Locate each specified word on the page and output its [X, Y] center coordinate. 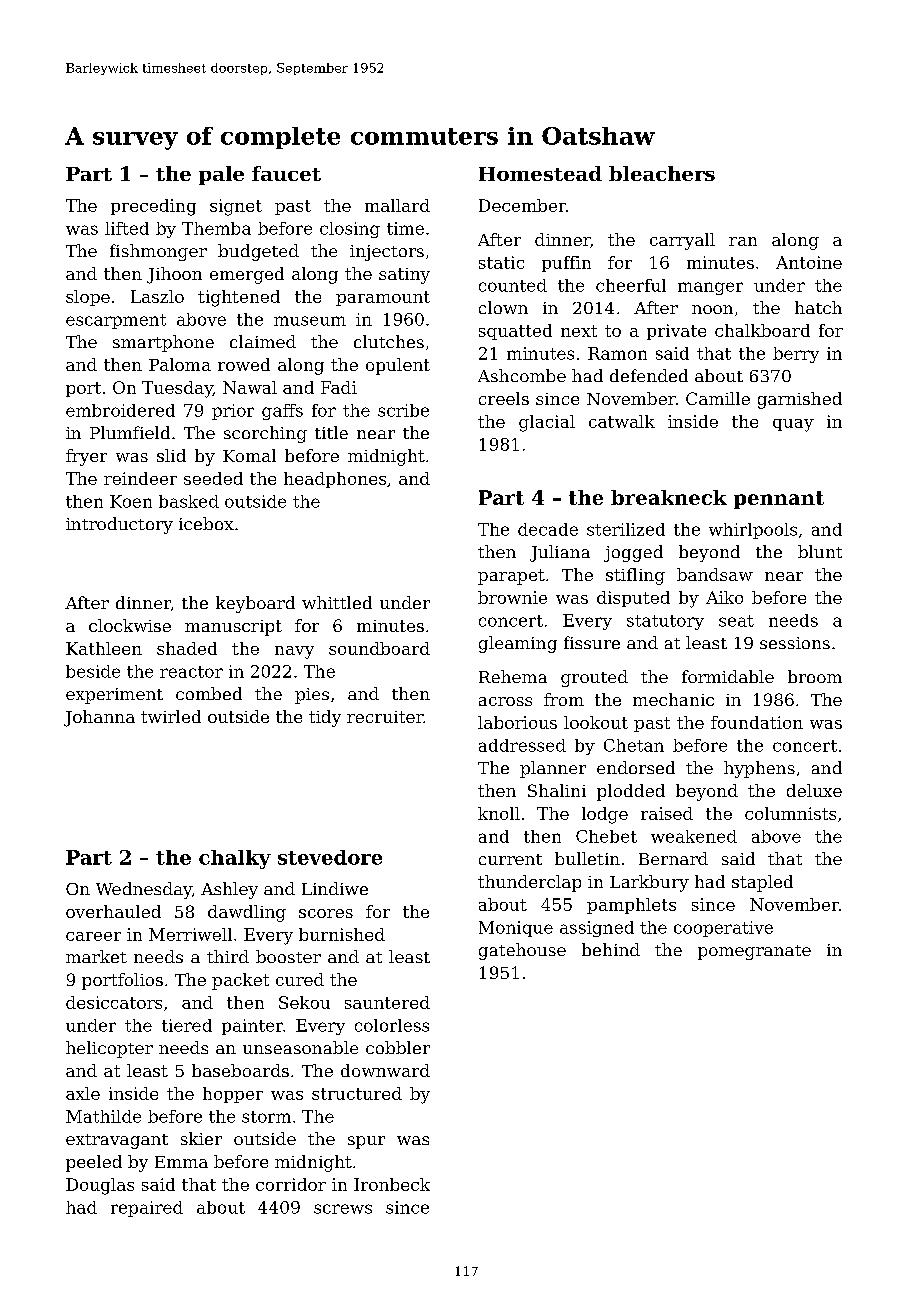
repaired [147, 1209]
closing [350, 230]
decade [548, 529]
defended [649, 375]
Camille [718, 398]
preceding [153, 207]
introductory [119, 525]
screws [343, 1209]
